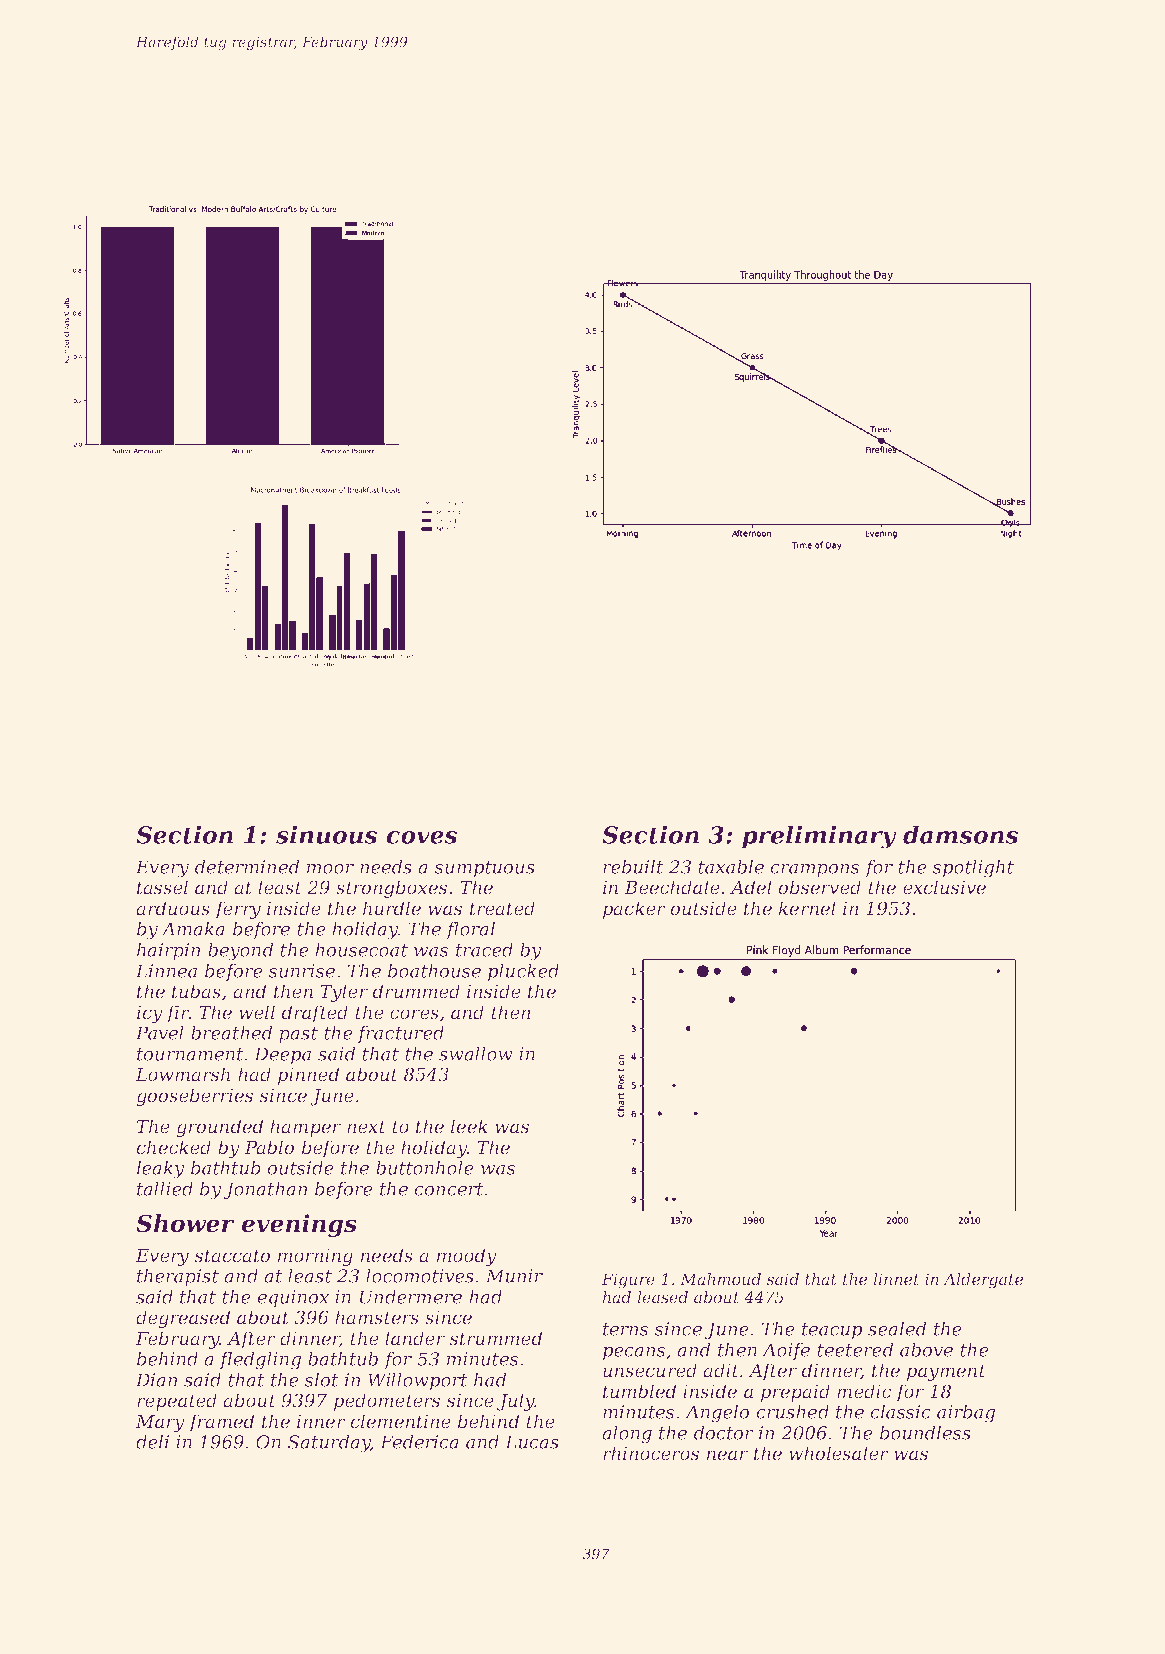 Image resolution: width=1165 pixels, height=1654 pixels. Describe the element at coordinates (633, 867) in the screenshot. I see `rebuilt` at that location.
